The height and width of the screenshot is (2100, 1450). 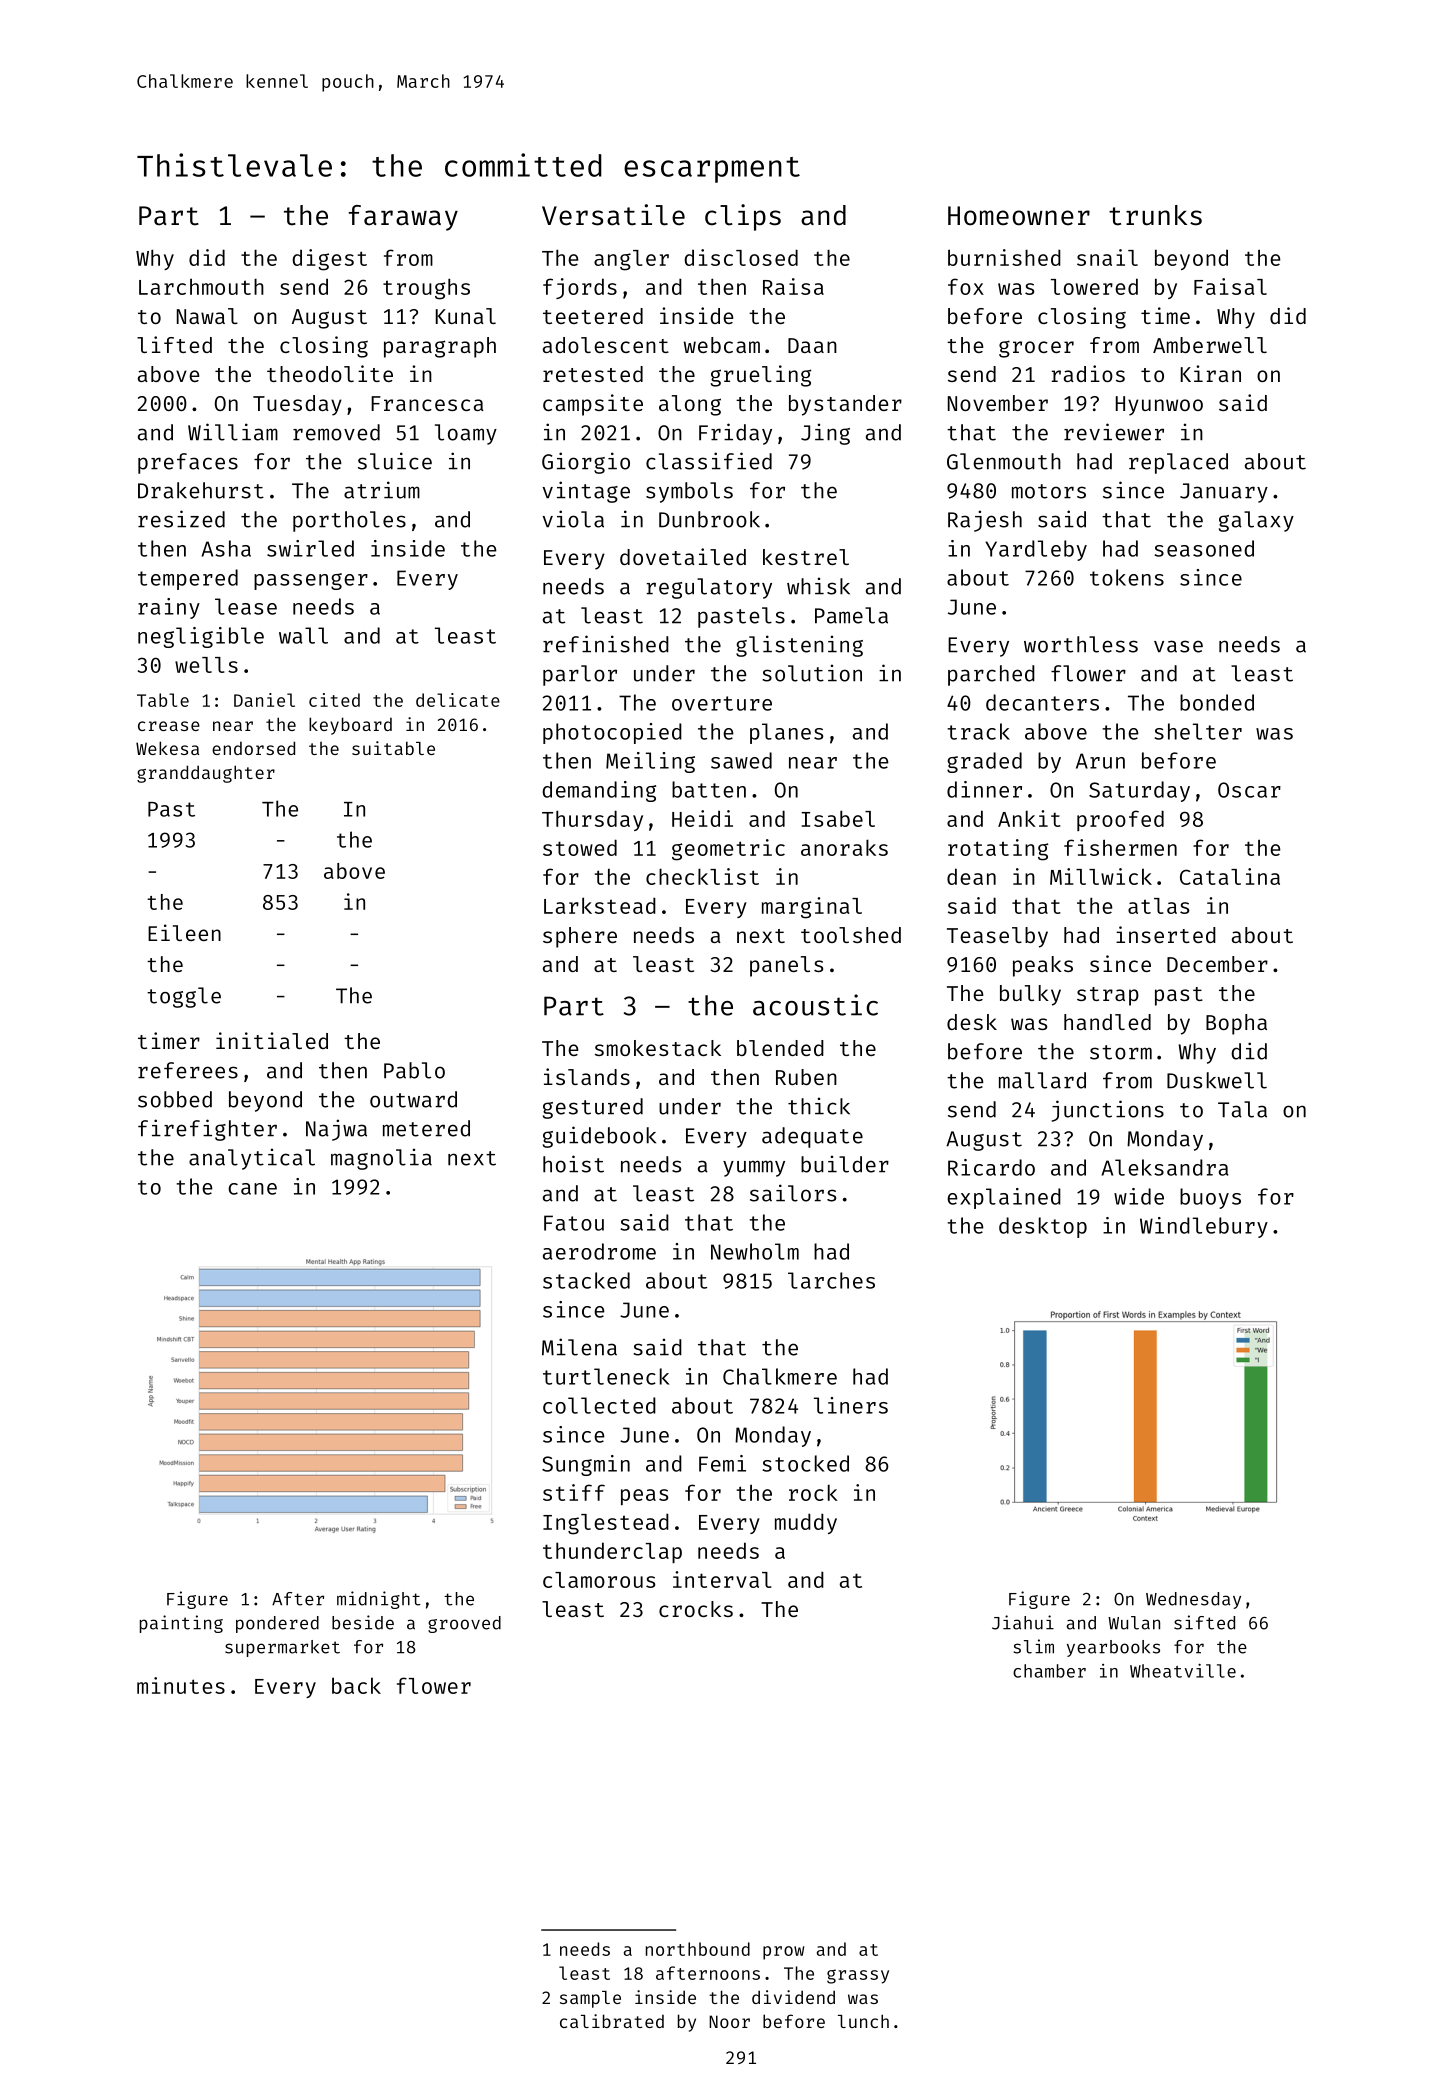 I want to click on removed, so click(x=336, y=432).
